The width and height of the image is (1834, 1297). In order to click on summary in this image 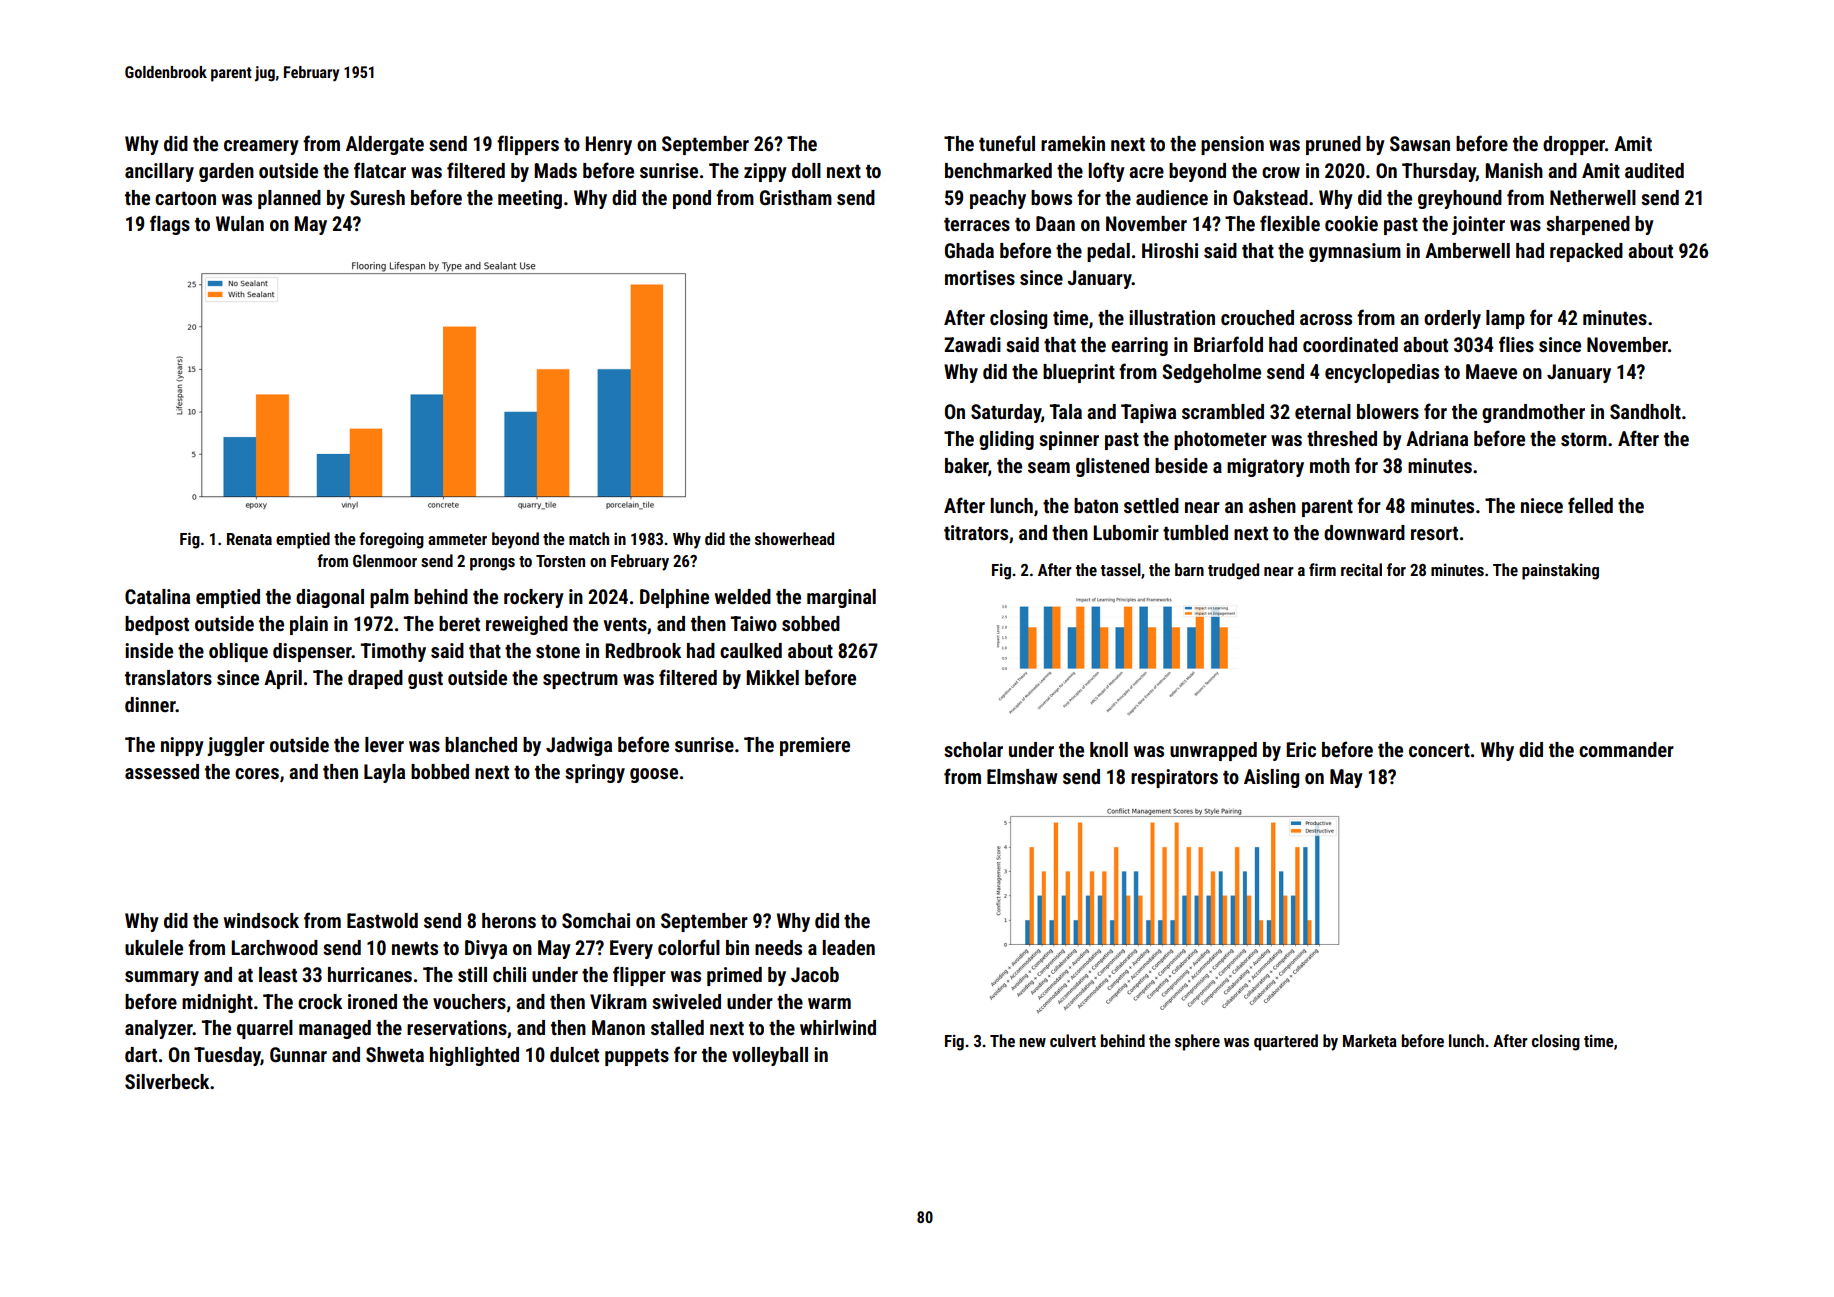, I will do `click(162, 978)`.
